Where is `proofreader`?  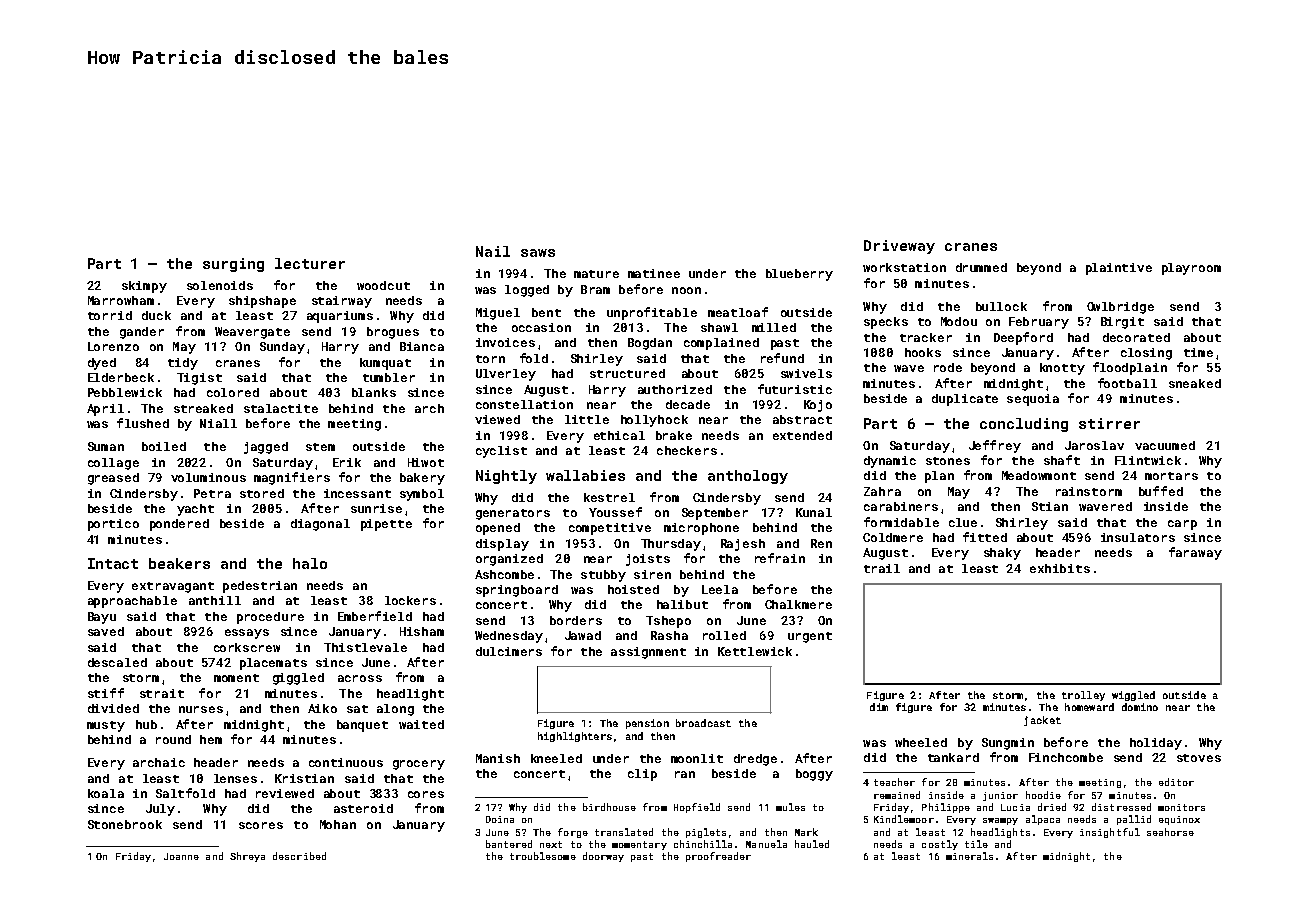
proofreader is located at coordinates (718, 857).
